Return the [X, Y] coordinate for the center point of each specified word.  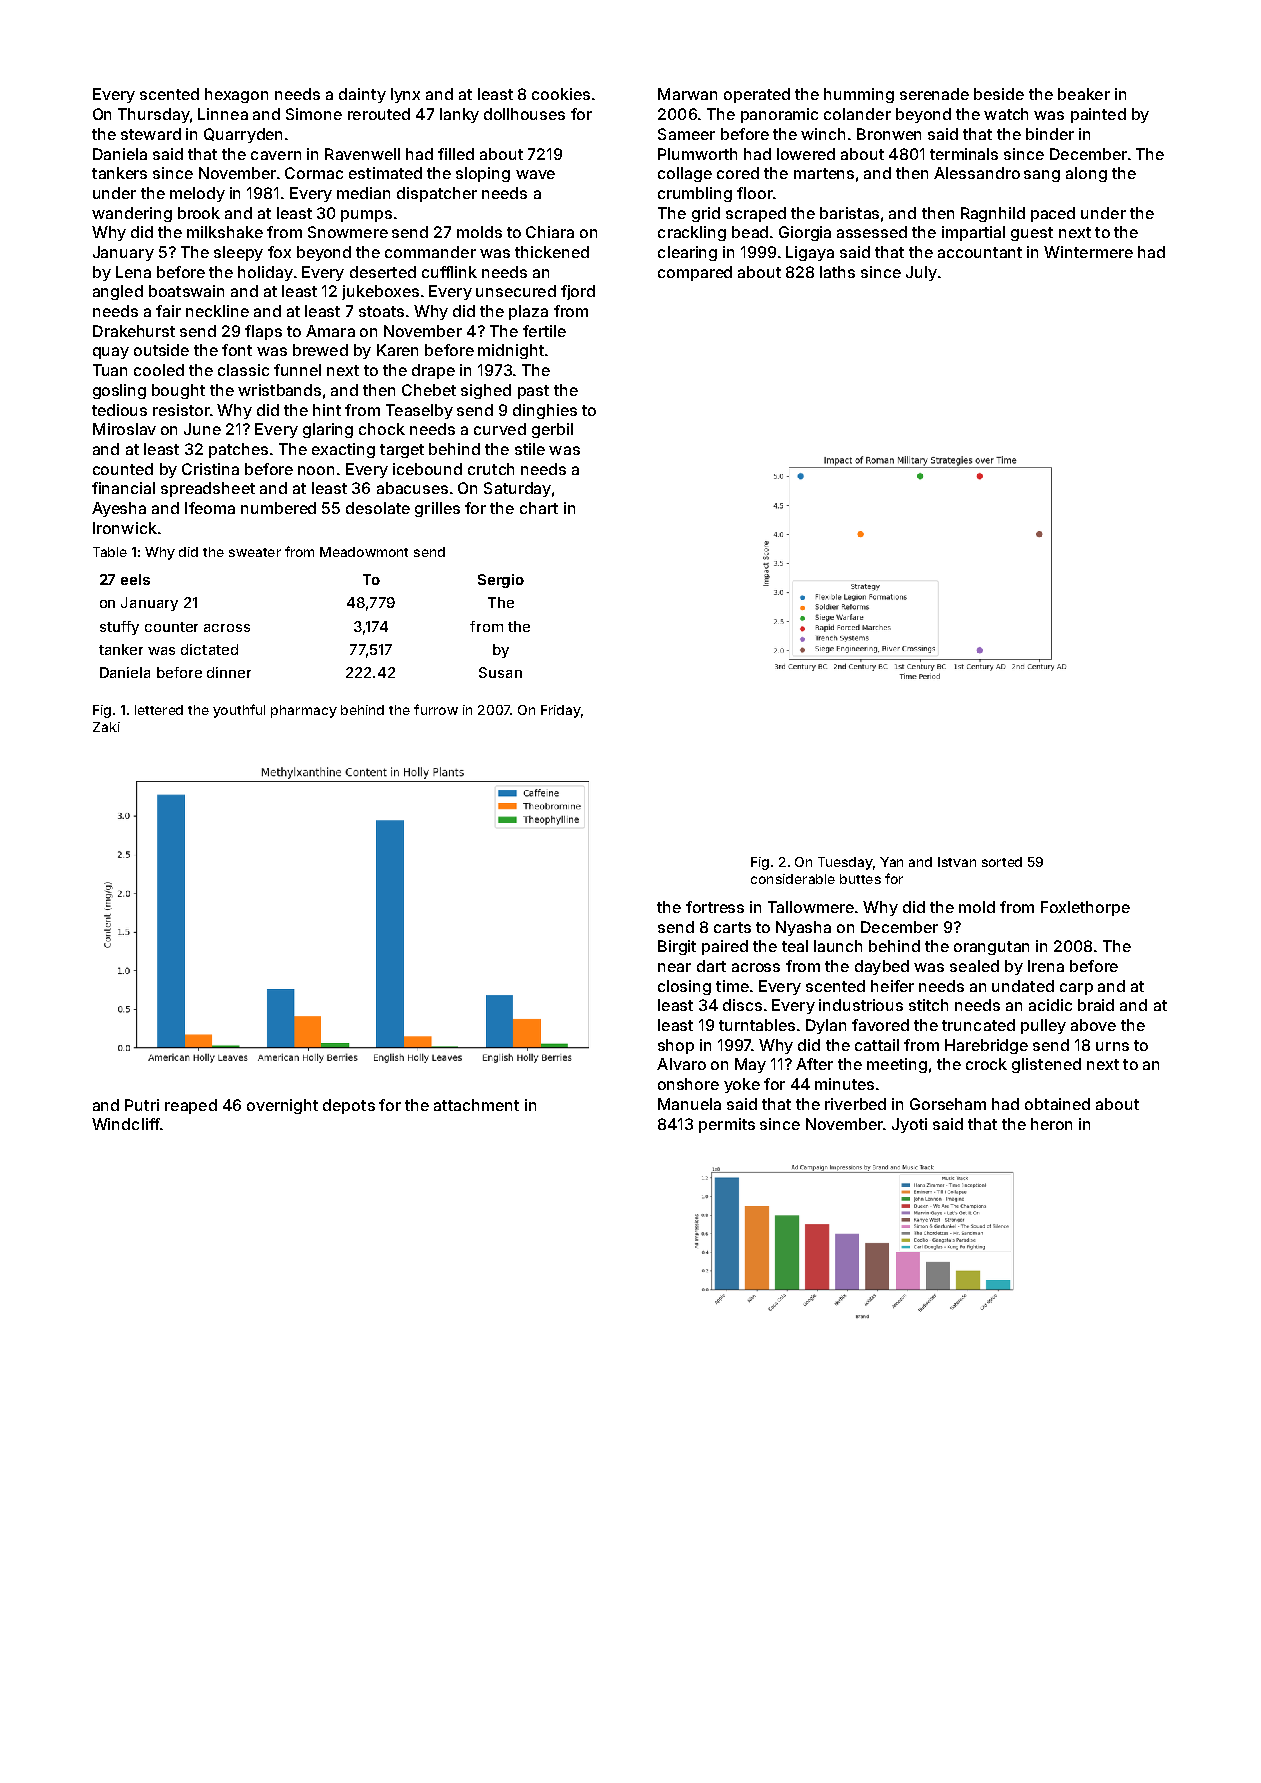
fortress [715, 907]
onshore [688, 1084]
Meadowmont [364, 552]
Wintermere [1088, 252]
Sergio [501, 581]
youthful [239, 711]
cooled [159, 370]
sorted [1002, 862]
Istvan [957, 862]
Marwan [687, 94]
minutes [844, 1084]
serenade [934, 94]
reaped [191, 1106]
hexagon [236, 95]
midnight [511, 351]
